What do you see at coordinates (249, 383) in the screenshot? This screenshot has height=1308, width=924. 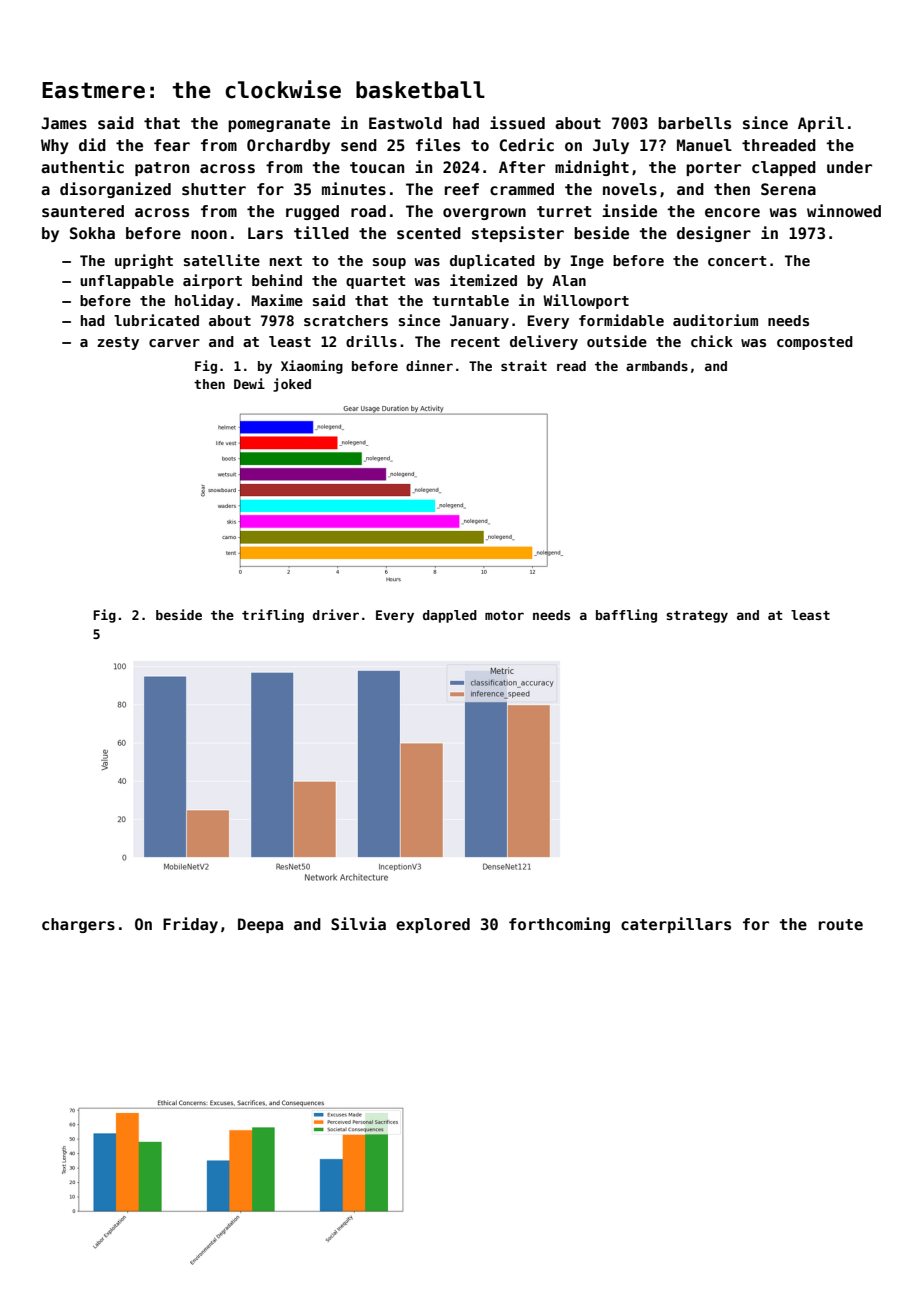 I see `Dewi` at bounding box center [249, 383].
